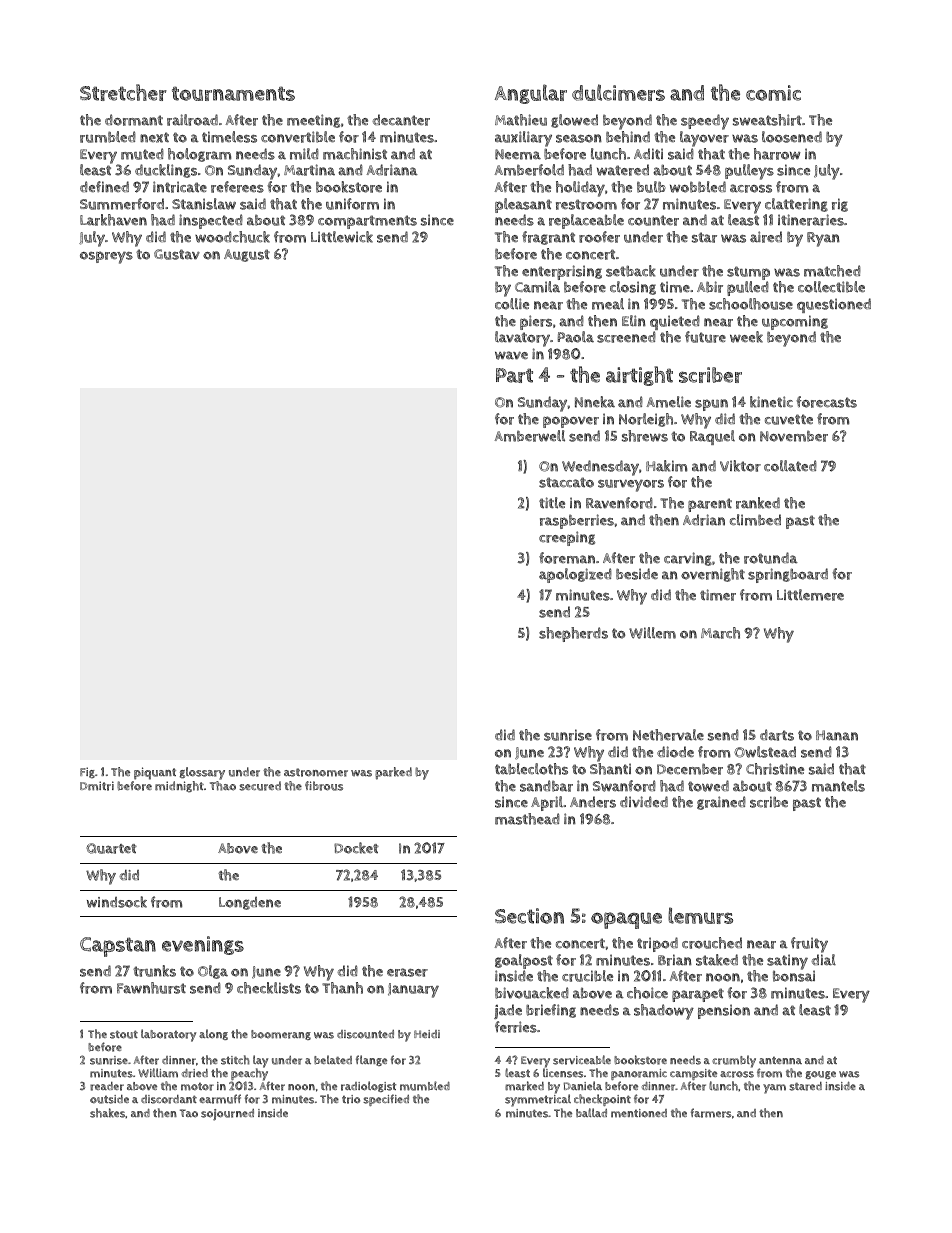 This screenshot has height=1233, width=952. Describe the element at coordinates (413, 990) in the screenshot. I see `January` at that location.
